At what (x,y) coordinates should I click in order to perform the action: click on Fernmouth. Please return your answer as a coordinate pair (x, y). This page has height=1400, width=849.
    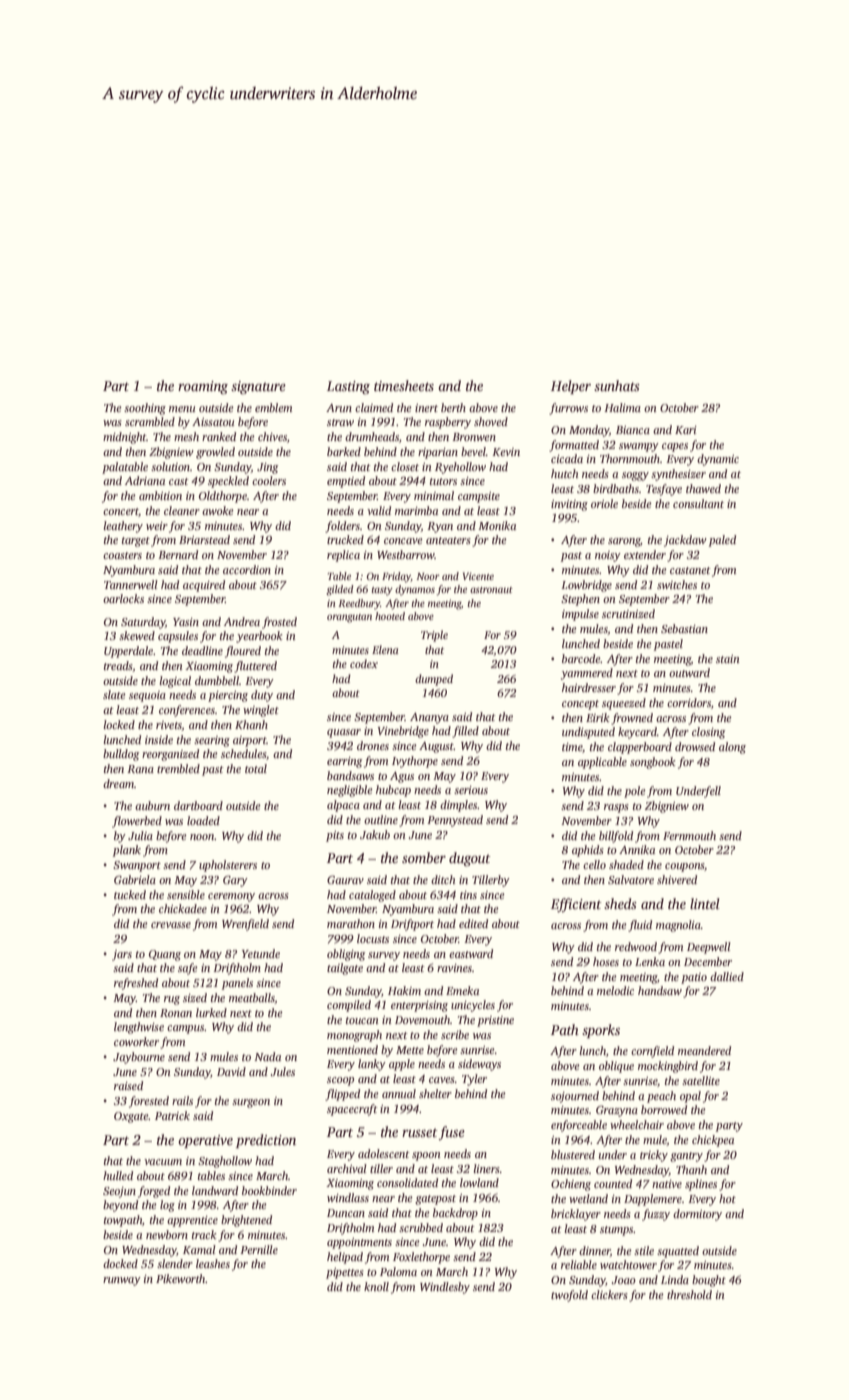
    Looking at the image, I should click on (689, 835).
